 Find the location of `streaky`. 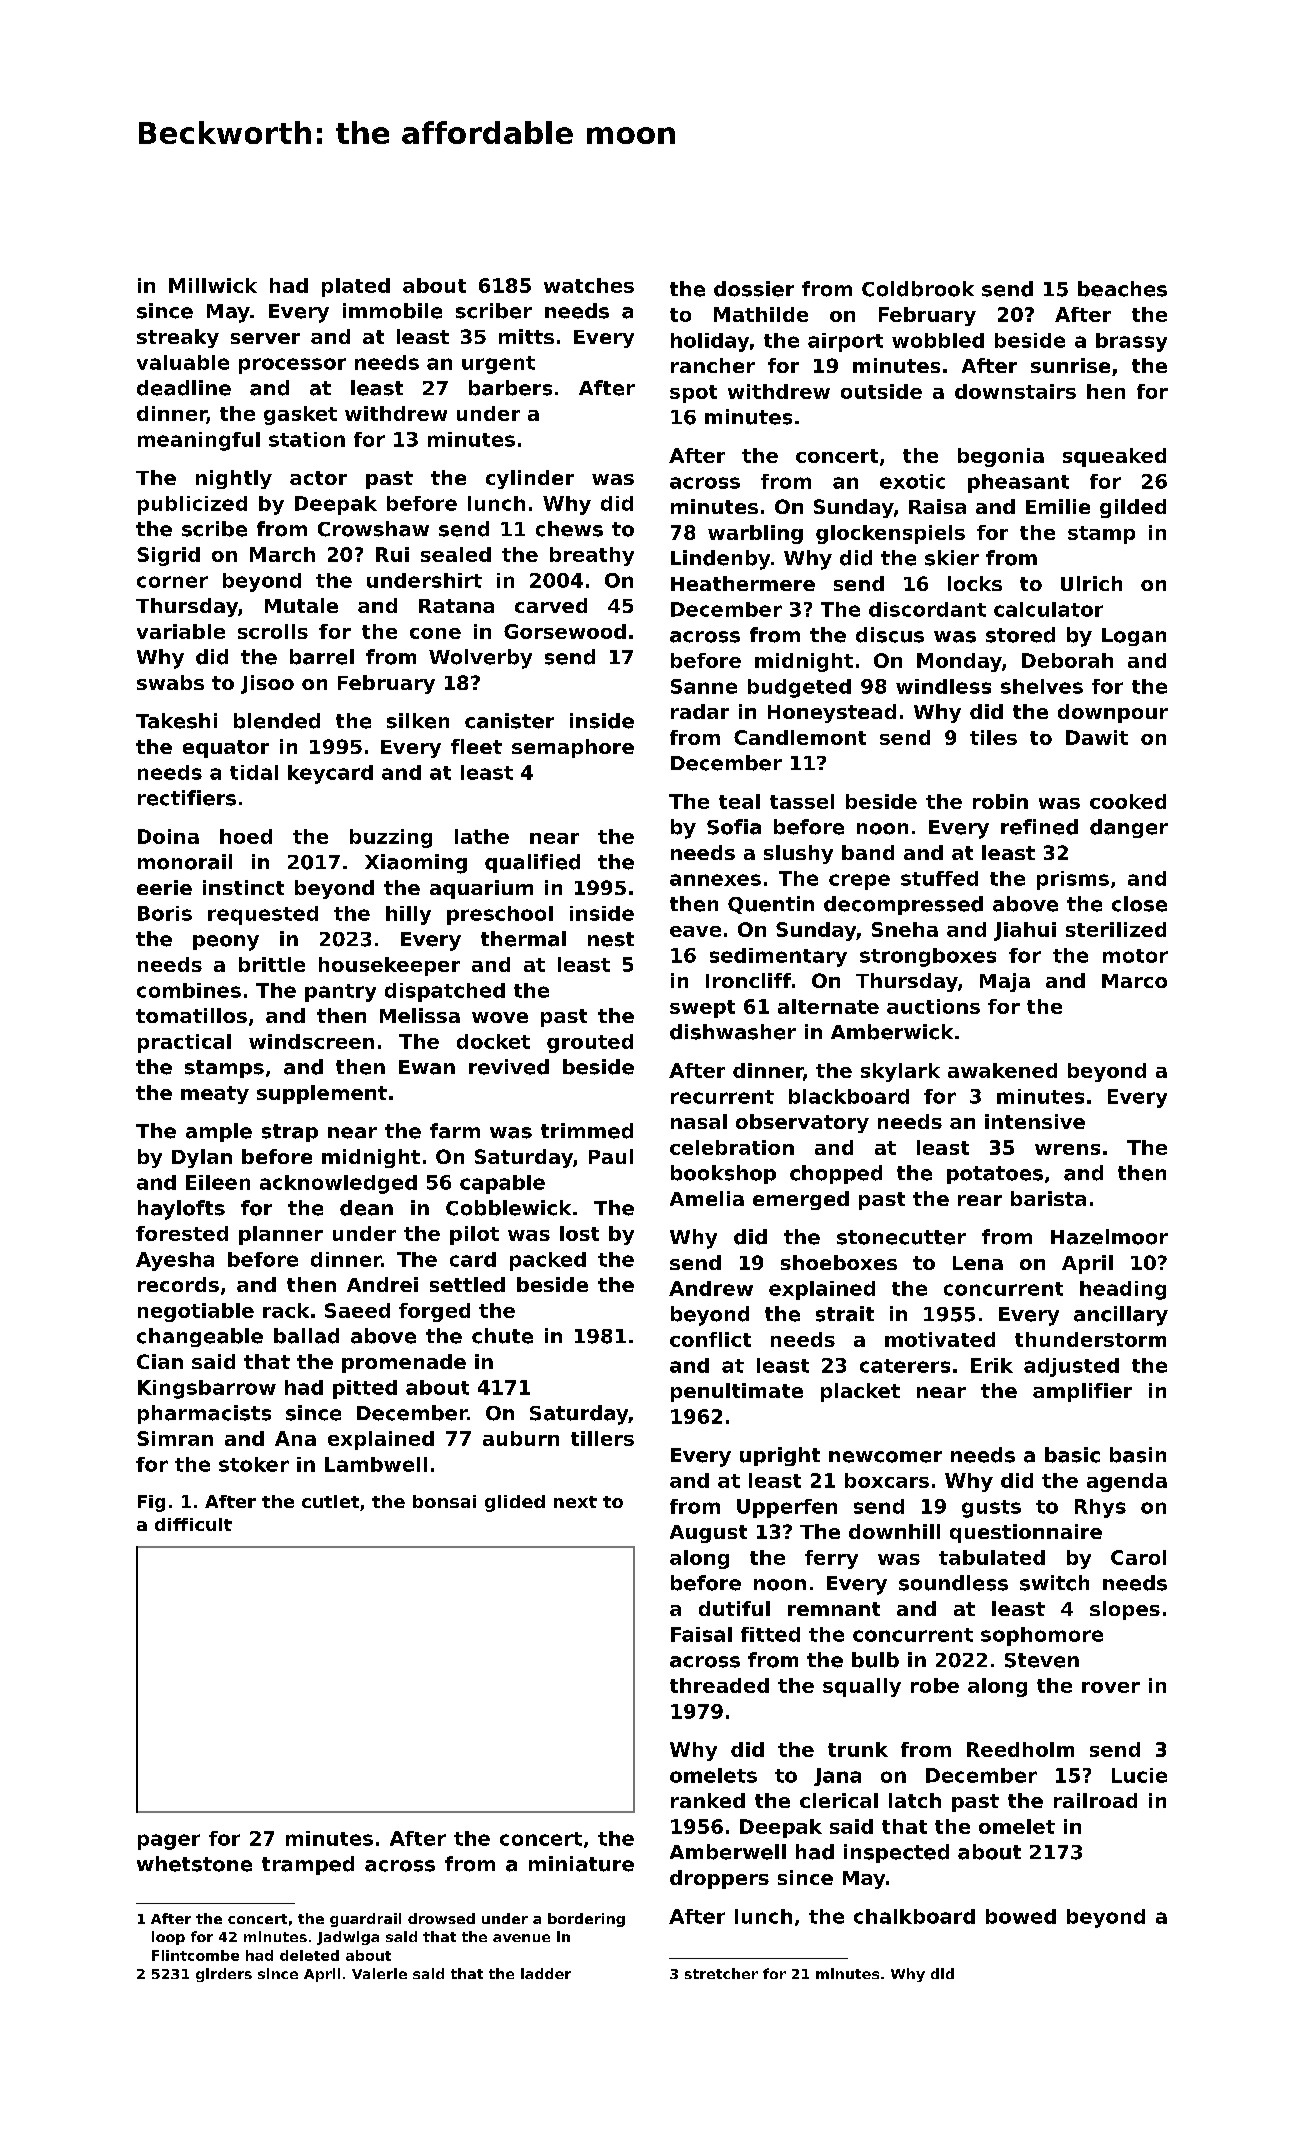

streaky is located at coordinates (178, 338).
